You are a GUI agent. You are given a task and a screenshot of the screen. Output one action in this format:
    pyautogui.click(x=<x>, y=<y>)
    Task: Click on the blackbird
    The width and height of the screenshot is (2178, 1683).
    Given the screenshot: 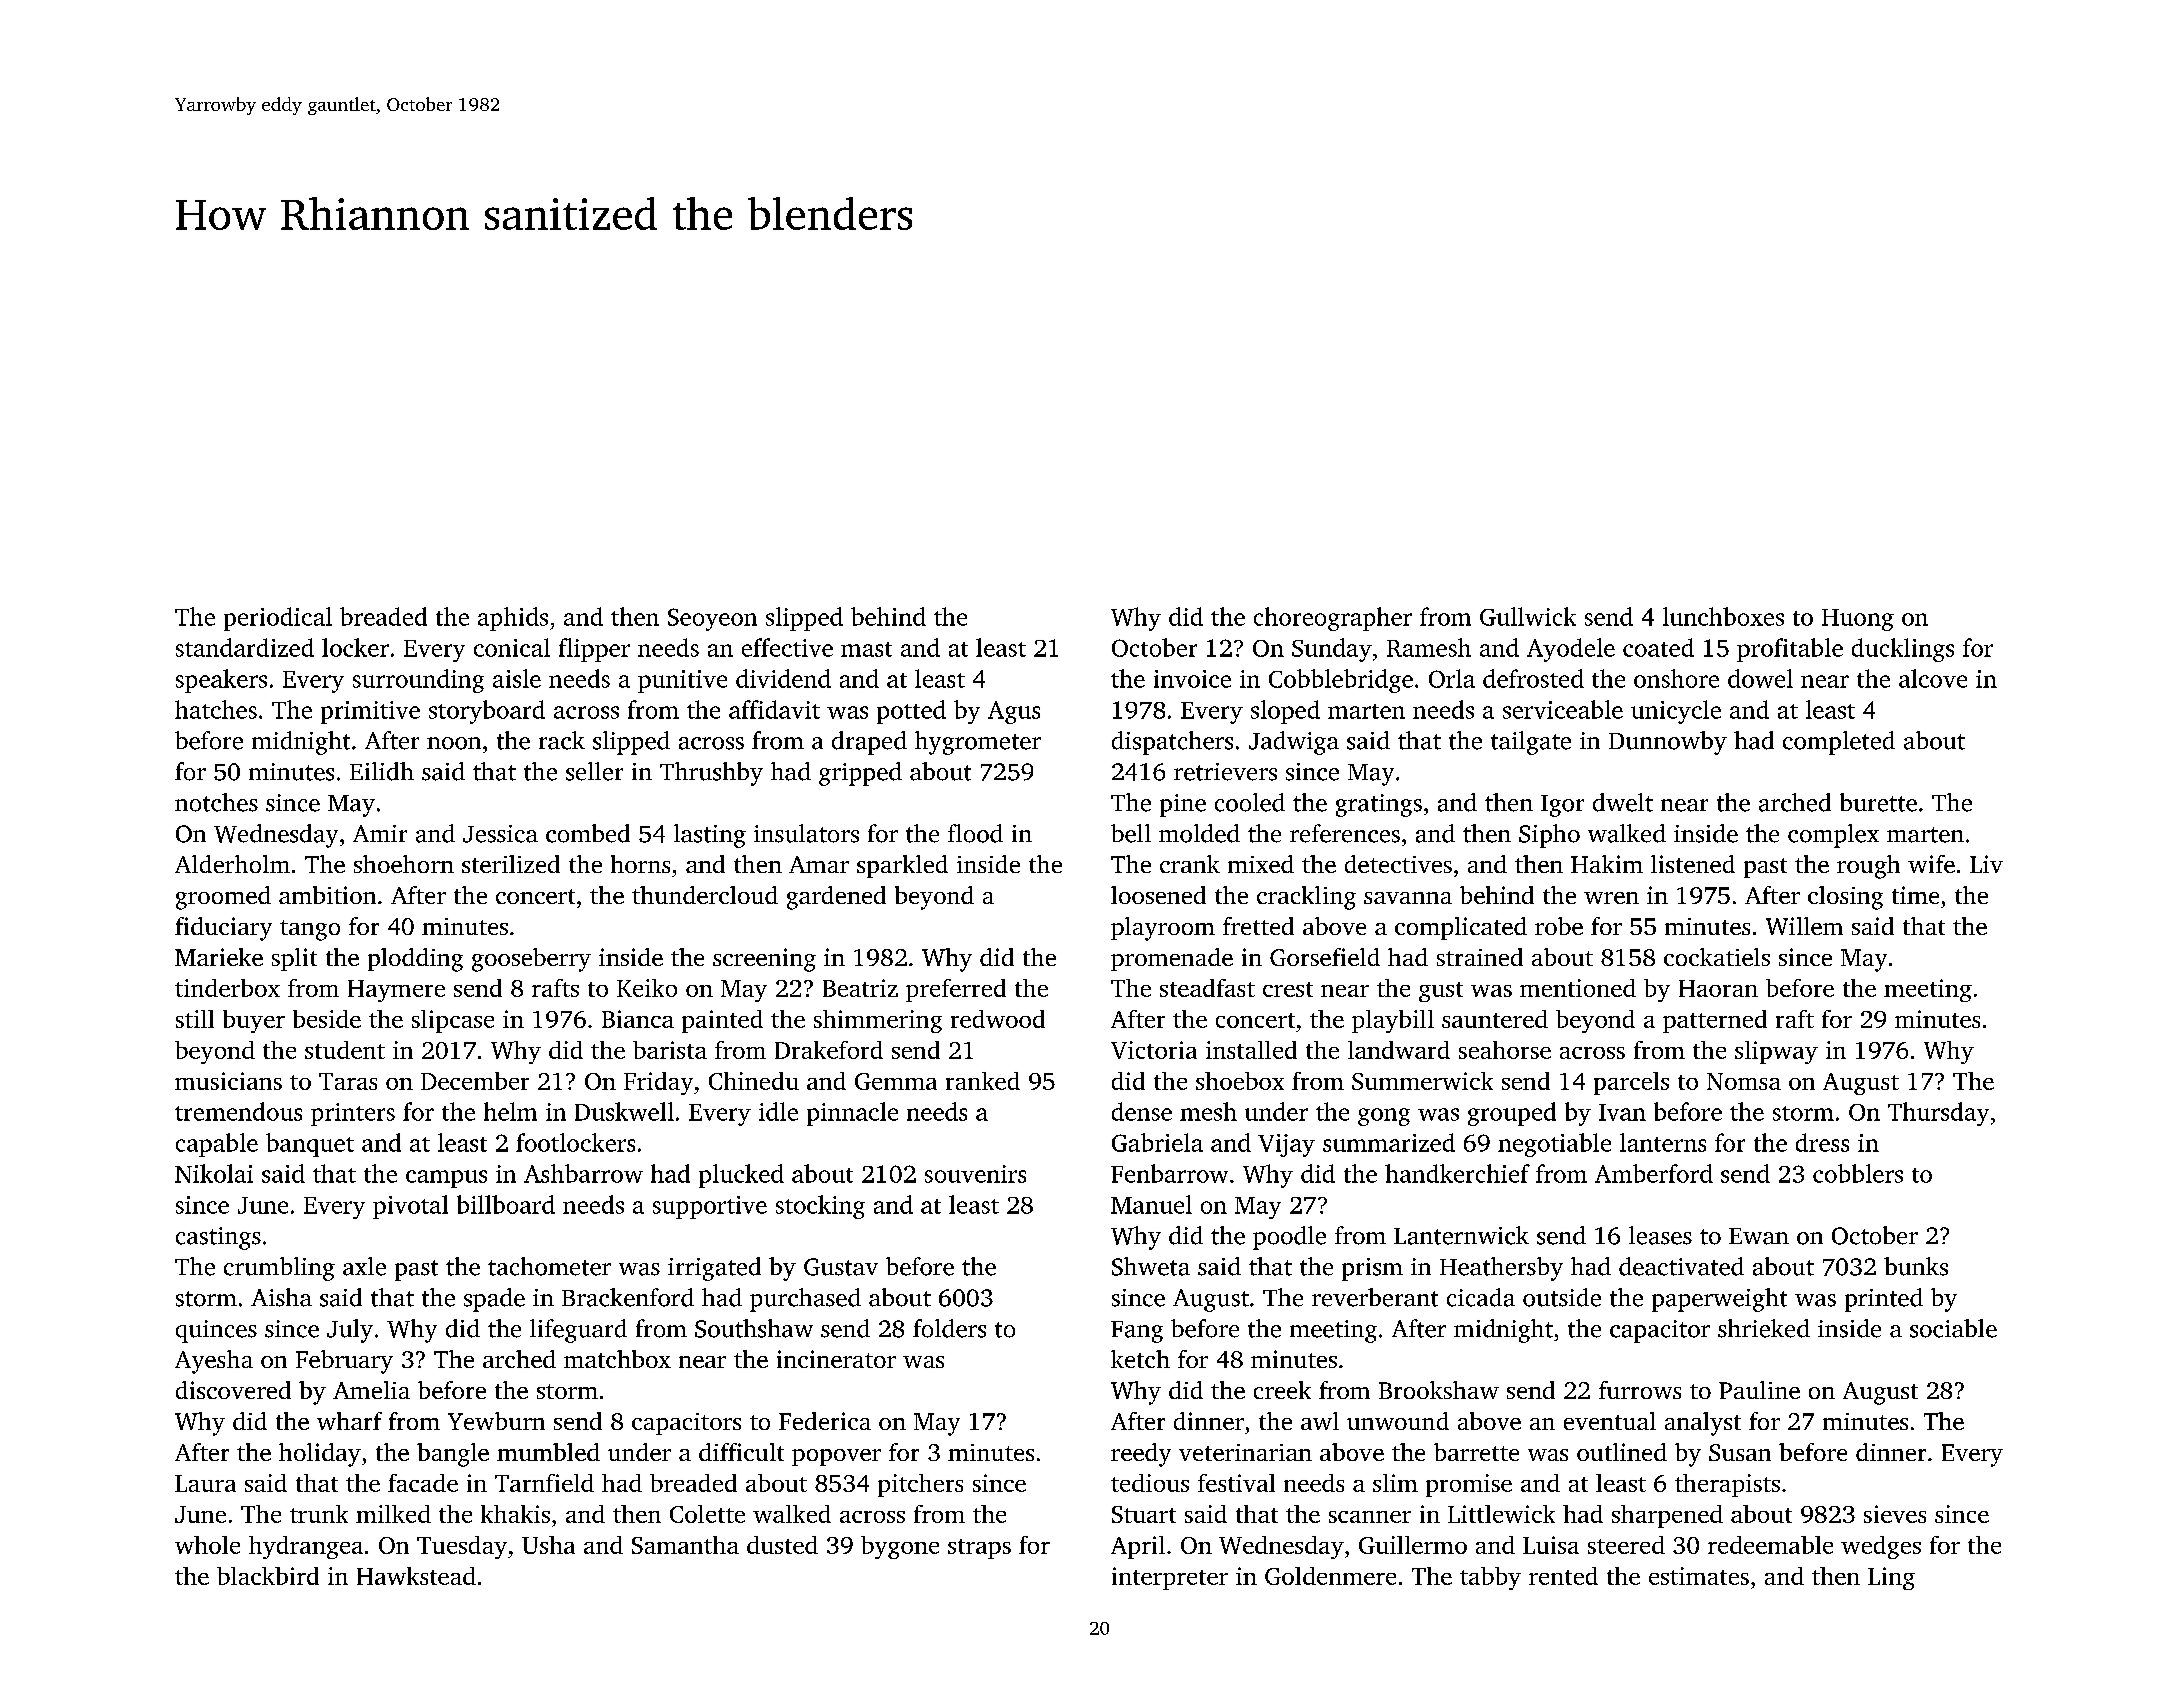 What is the action you would take?
    pyautogui.click(x=268, y=1576)
